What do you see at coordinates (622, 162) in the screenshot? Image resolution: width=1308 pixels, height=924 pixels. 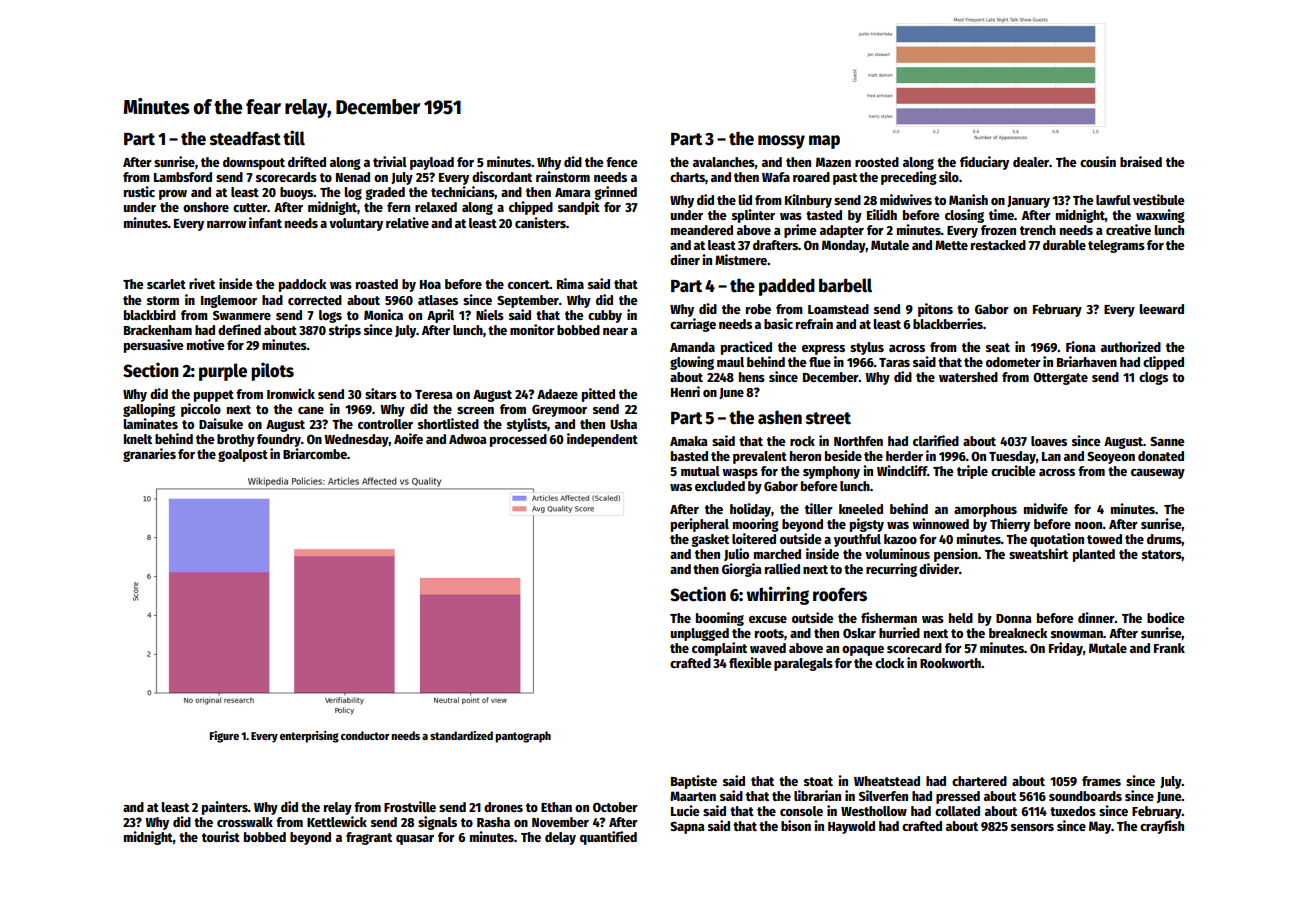 I see `fence` at bounding box center [622, 162].
